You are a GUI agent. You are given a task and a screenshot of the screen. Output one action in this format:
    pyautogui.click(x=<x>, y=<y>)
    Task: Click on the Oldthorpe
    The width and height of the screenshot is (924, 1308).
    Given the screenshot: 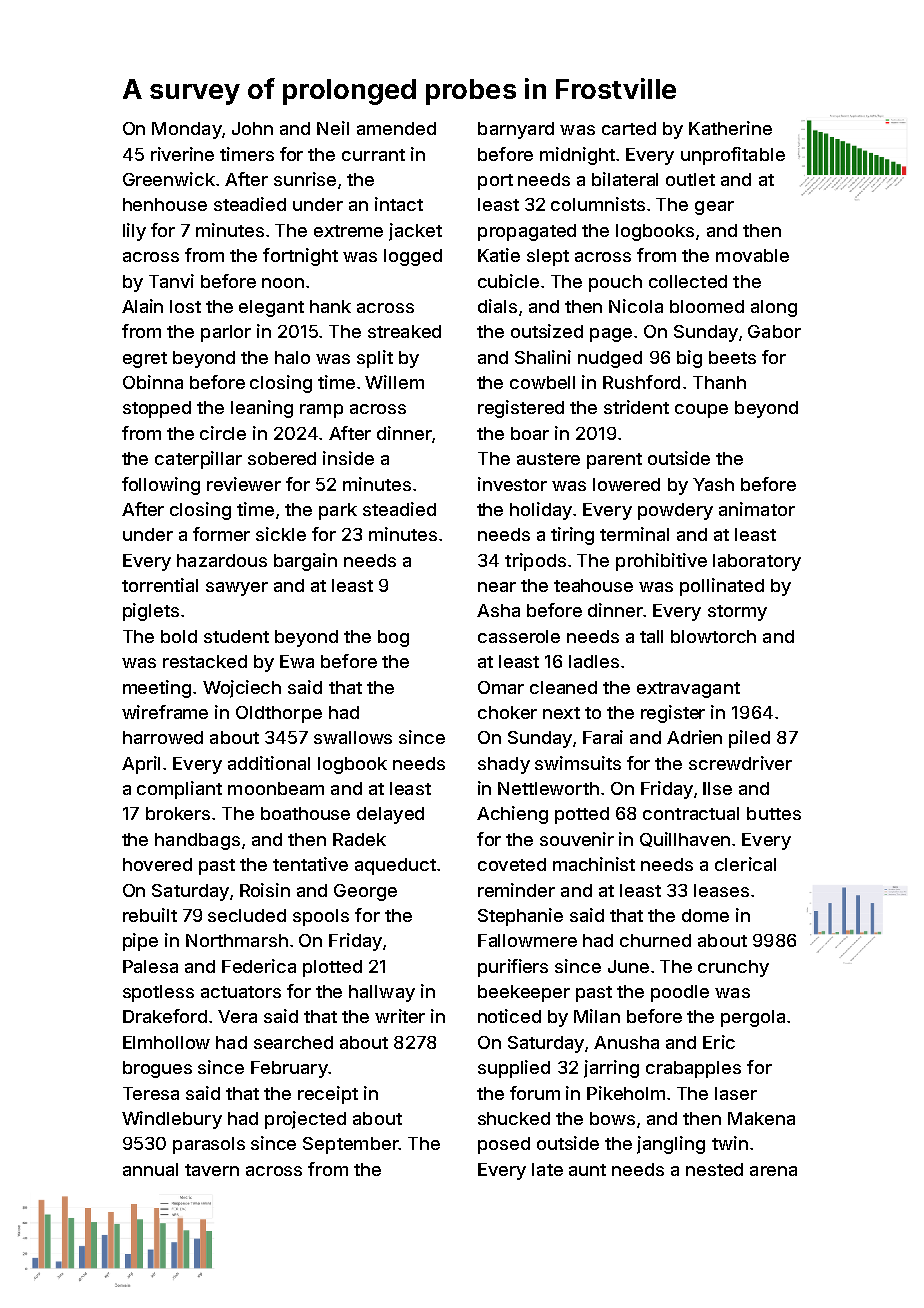 What is the action you would take?
    pyautogui.click(x=279, y=714)
